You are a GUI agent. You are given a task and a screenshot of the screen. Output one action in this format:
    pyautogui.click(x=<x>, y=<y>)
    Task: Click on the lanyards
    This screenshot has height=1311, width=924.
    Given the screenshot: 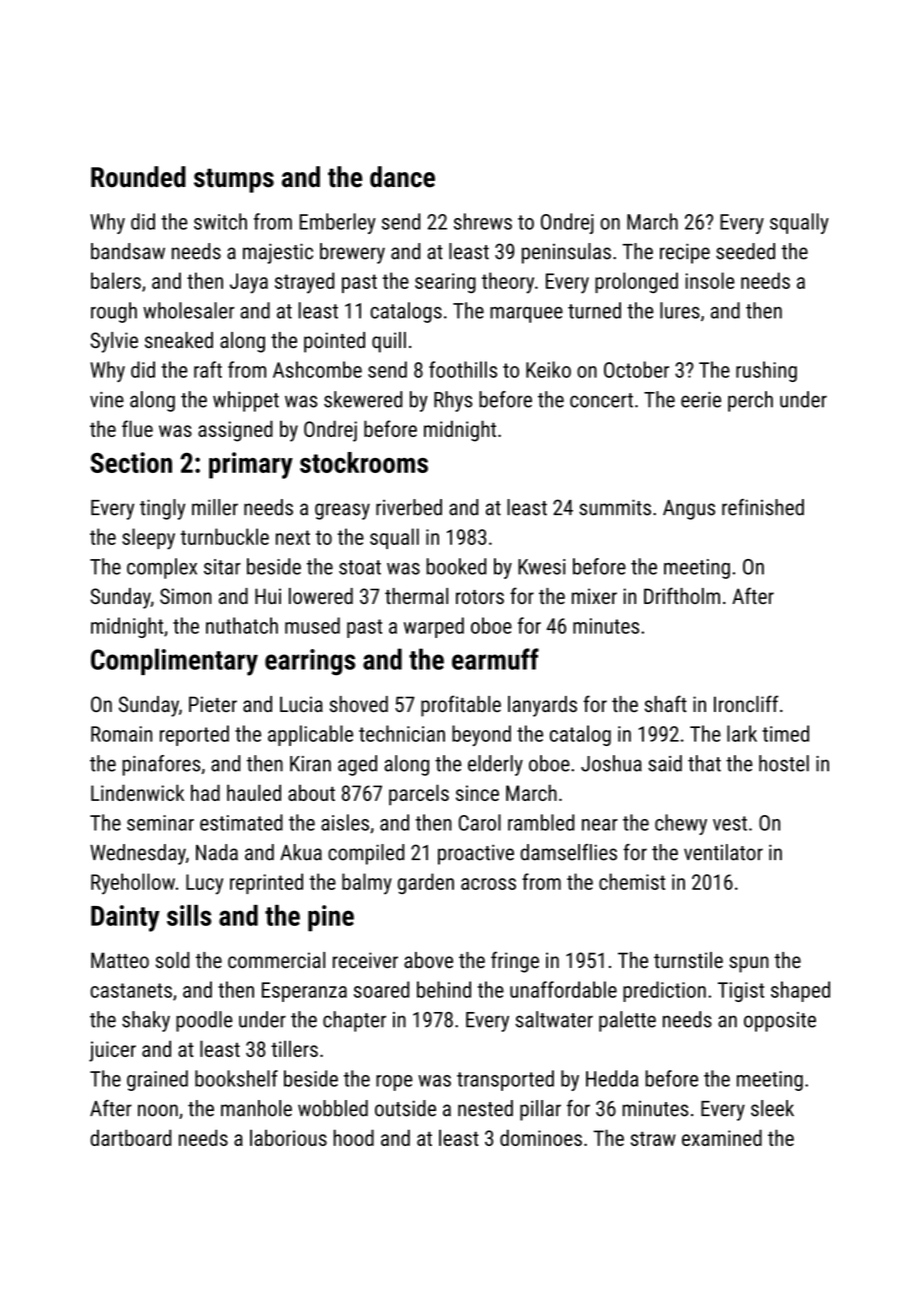 What is the action you would take?
    pyautogui.click(x=542, y=706)
